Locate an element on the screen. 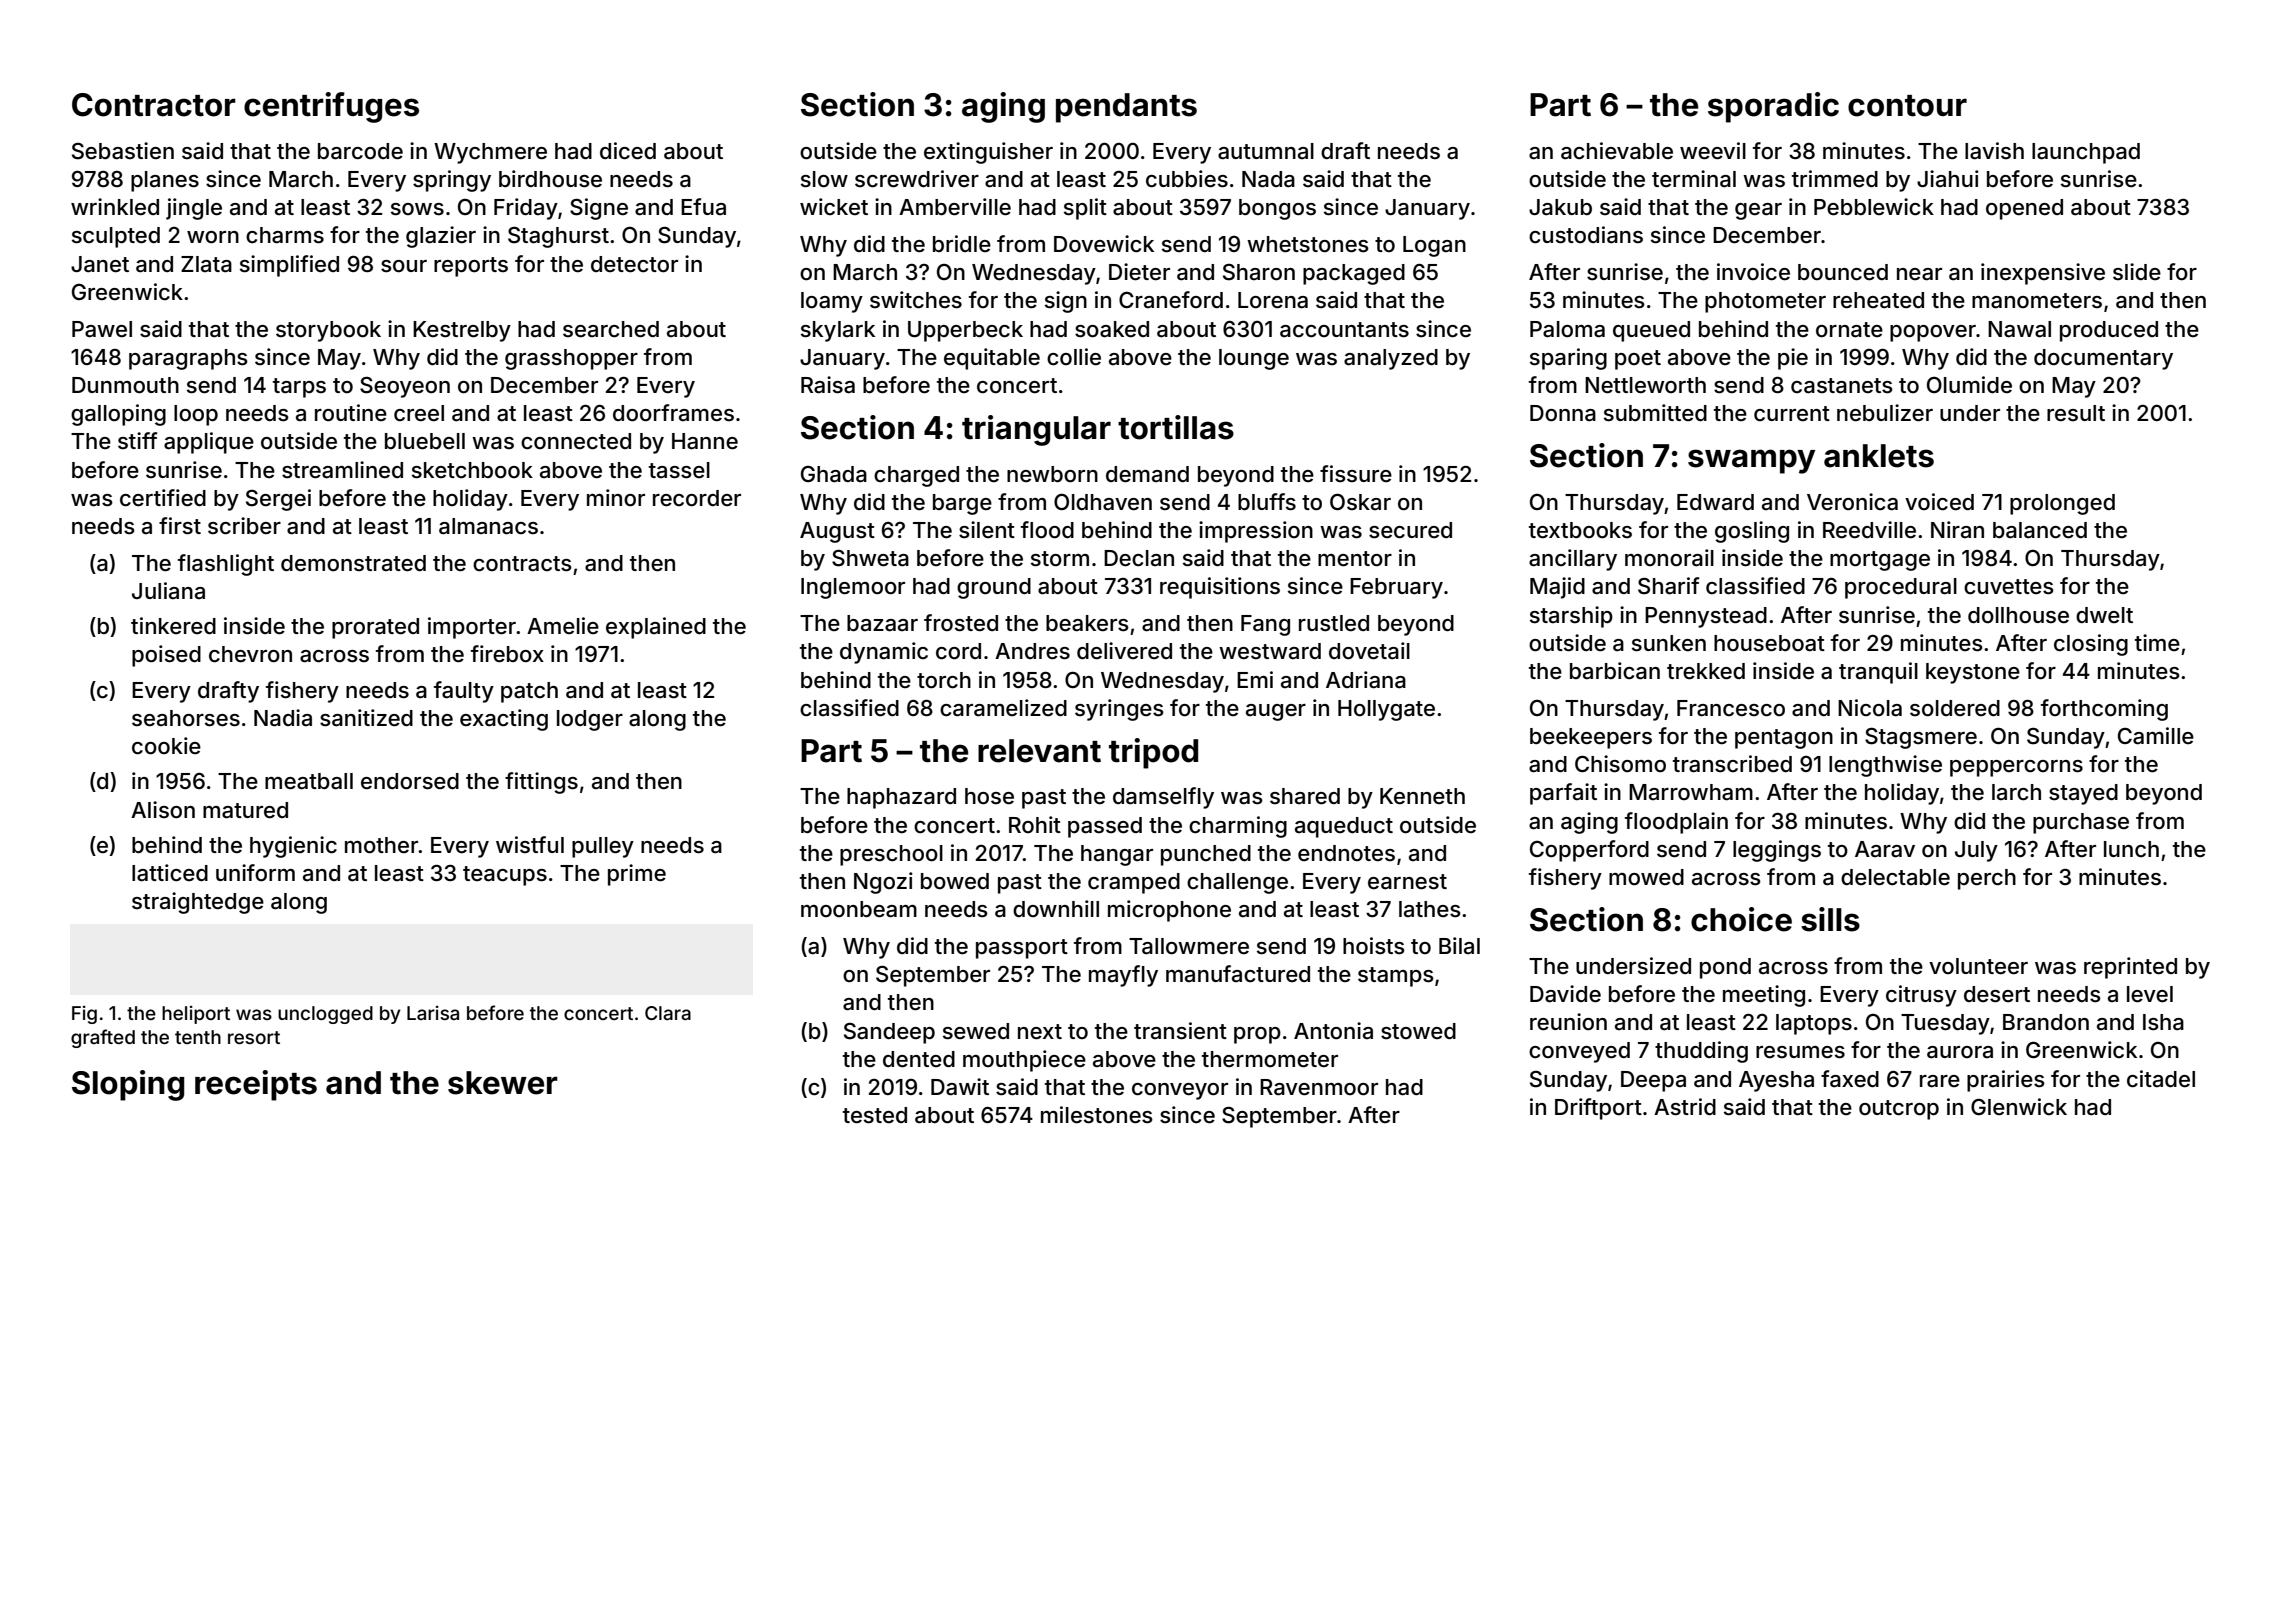 The image size is (2282, 1614). Sloping is located at coordinates (128, 1085).
